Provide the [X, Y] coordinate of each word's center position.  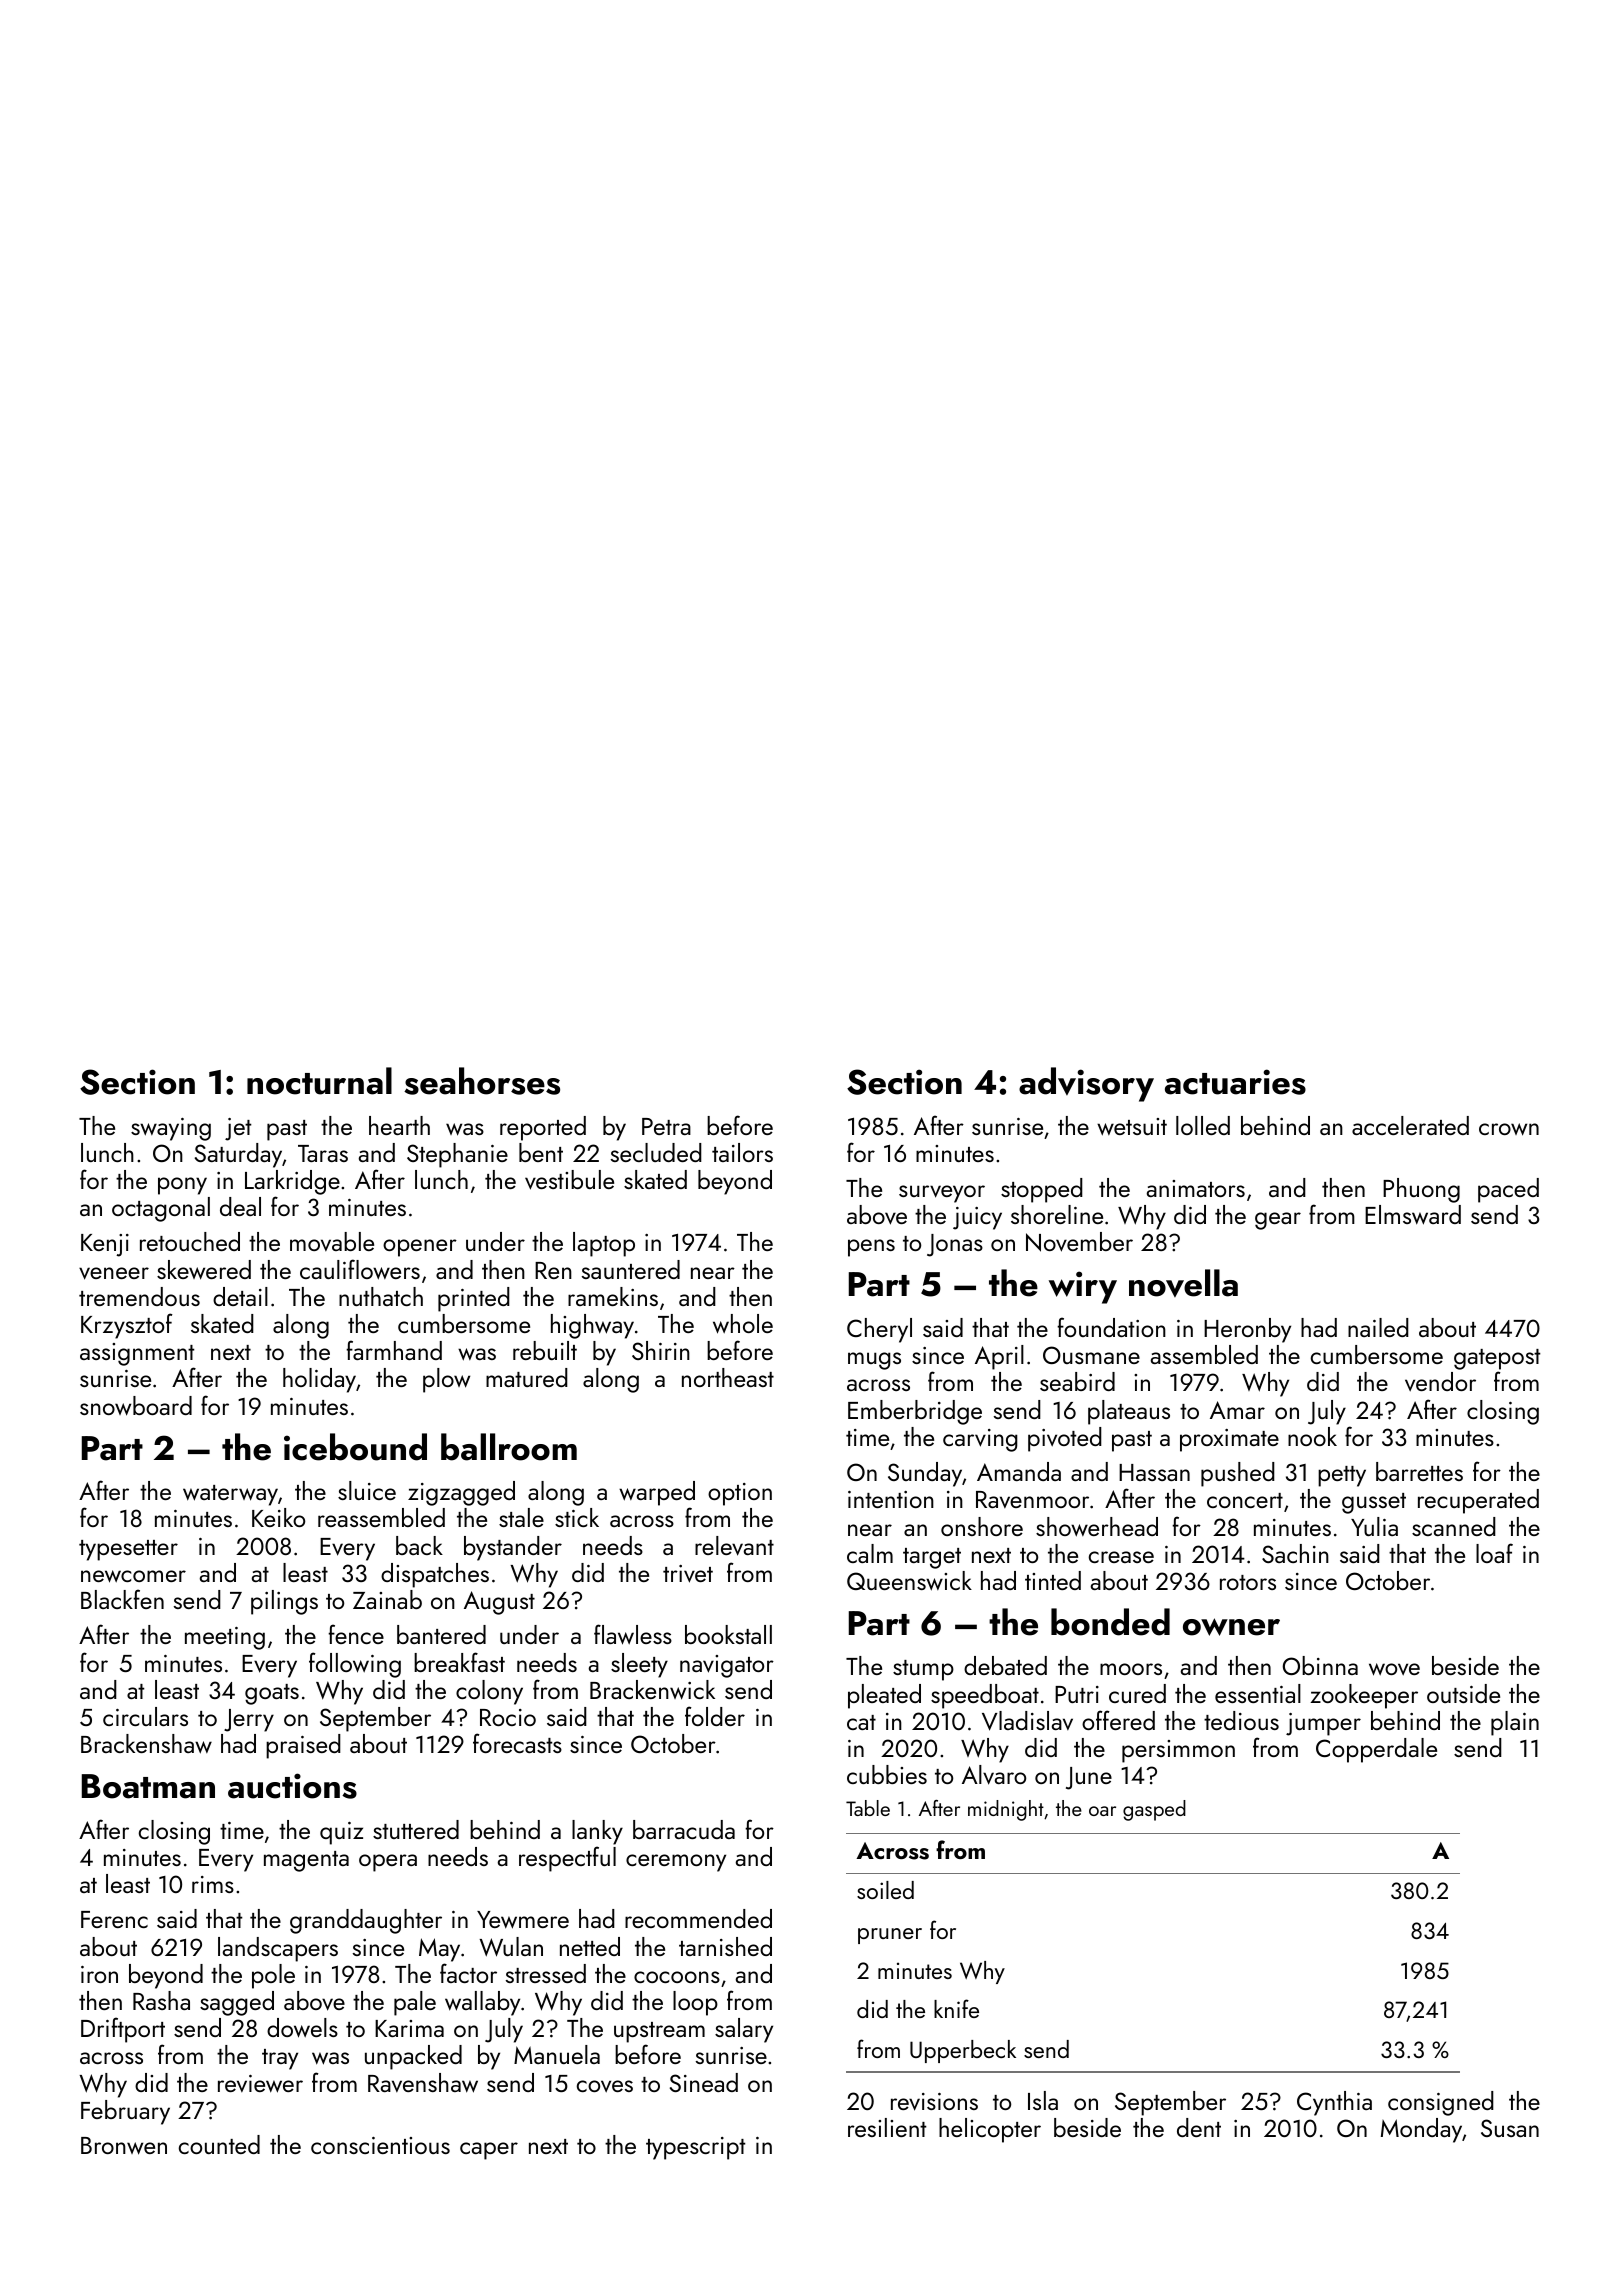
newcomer [133, 1576]
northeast [728, 1377]
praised [303, 1746]
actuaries [1235, 1082]
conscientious [380, 2145]
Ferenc [114, 1919]
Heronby [1247, 1330]
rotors [1248, 1582]
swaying [171, 1129]
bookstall [728, 1634]
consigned [1441, 2103]
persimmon [1178, 1751]
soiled [885, 1890]
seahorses [482, 1081]
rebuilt [545, 1350]
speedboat [985, 1696]
